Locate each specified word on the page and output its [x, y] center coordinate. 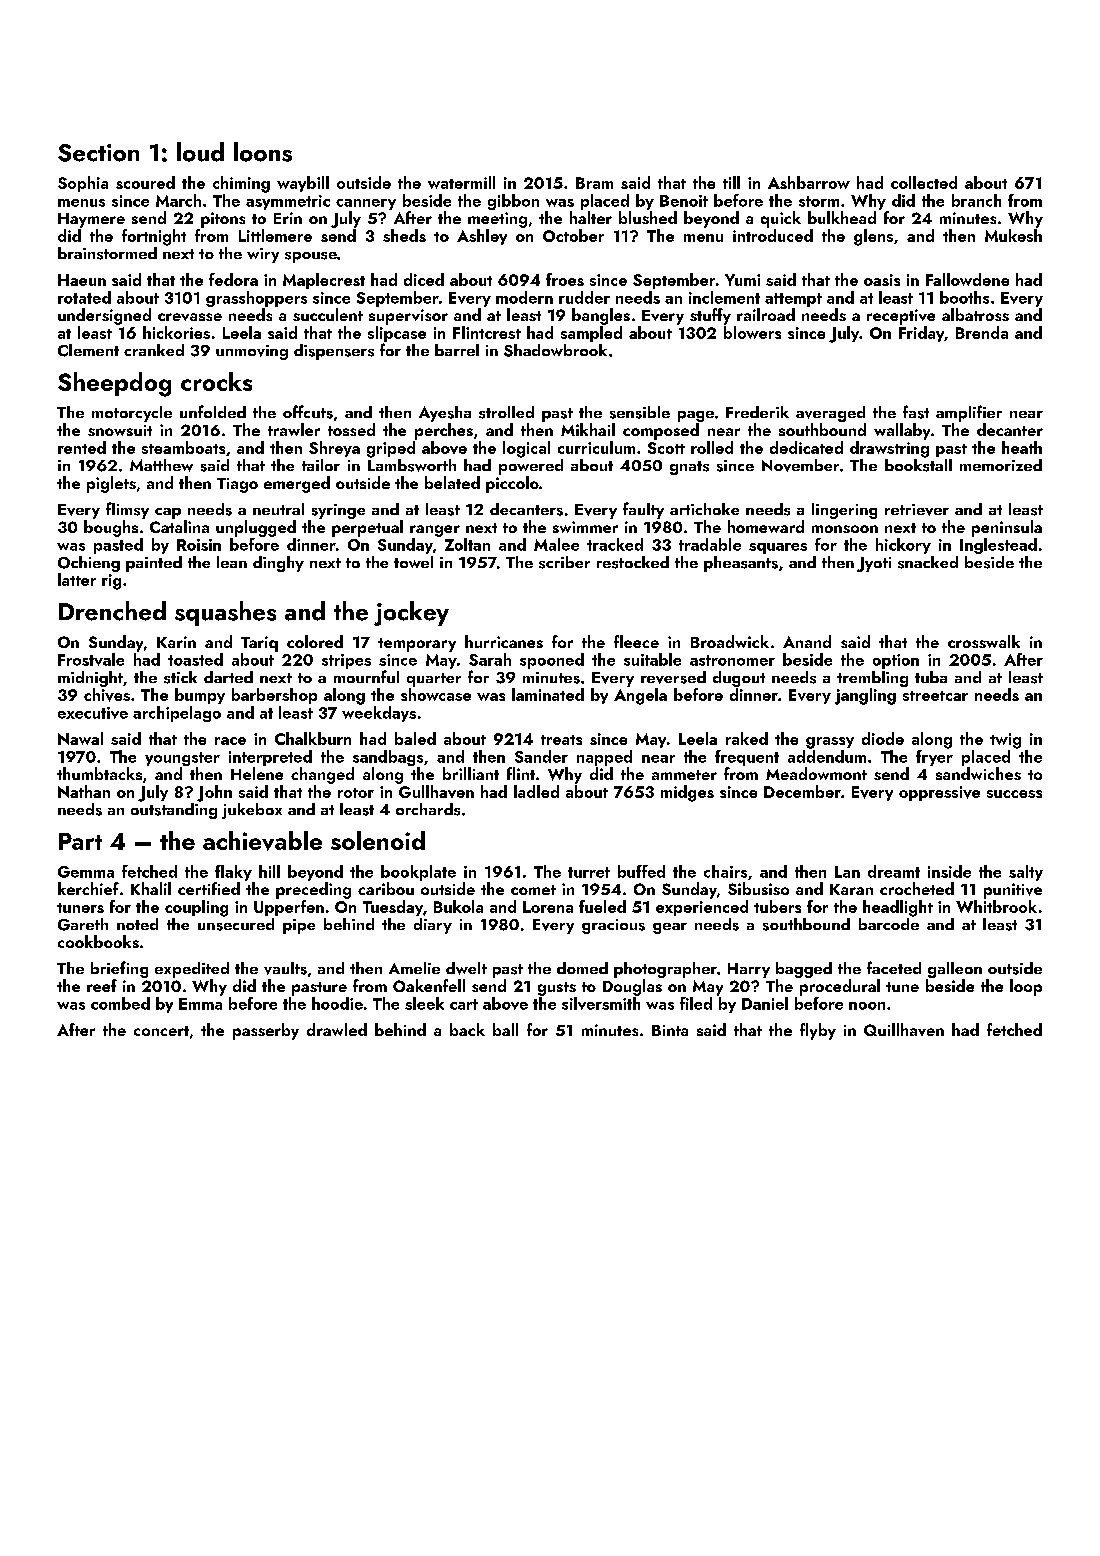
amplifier [969, 413]
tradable [710, 544]
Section [98, 153]
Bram [594, 183]
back [467, 1029]
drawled [337, 1029]
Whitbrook [996, 906]
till [731, 182]
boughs [111, 528]
